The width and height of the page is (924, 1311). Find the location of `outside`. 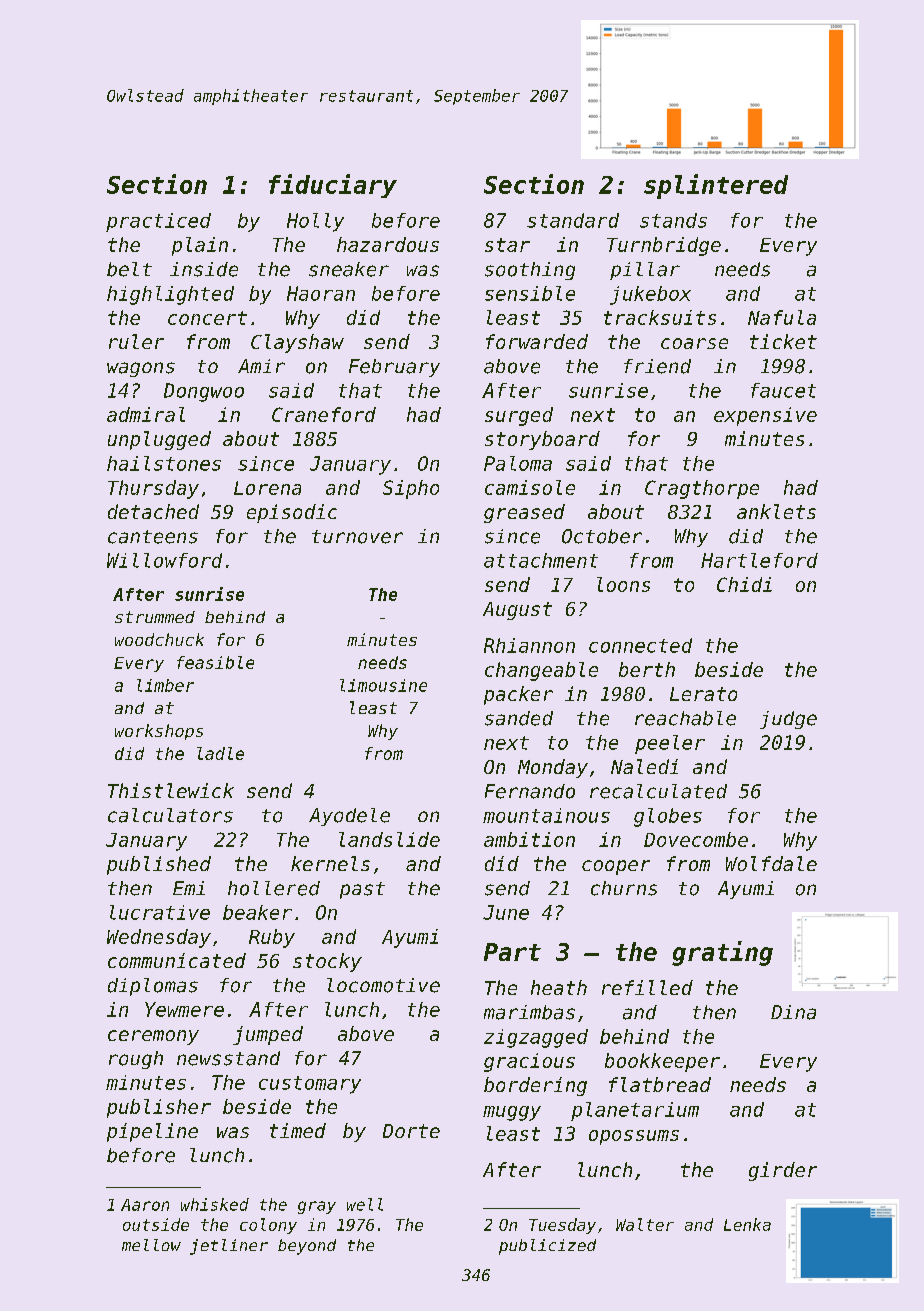

outside is located at coordinates (156, 1224).
